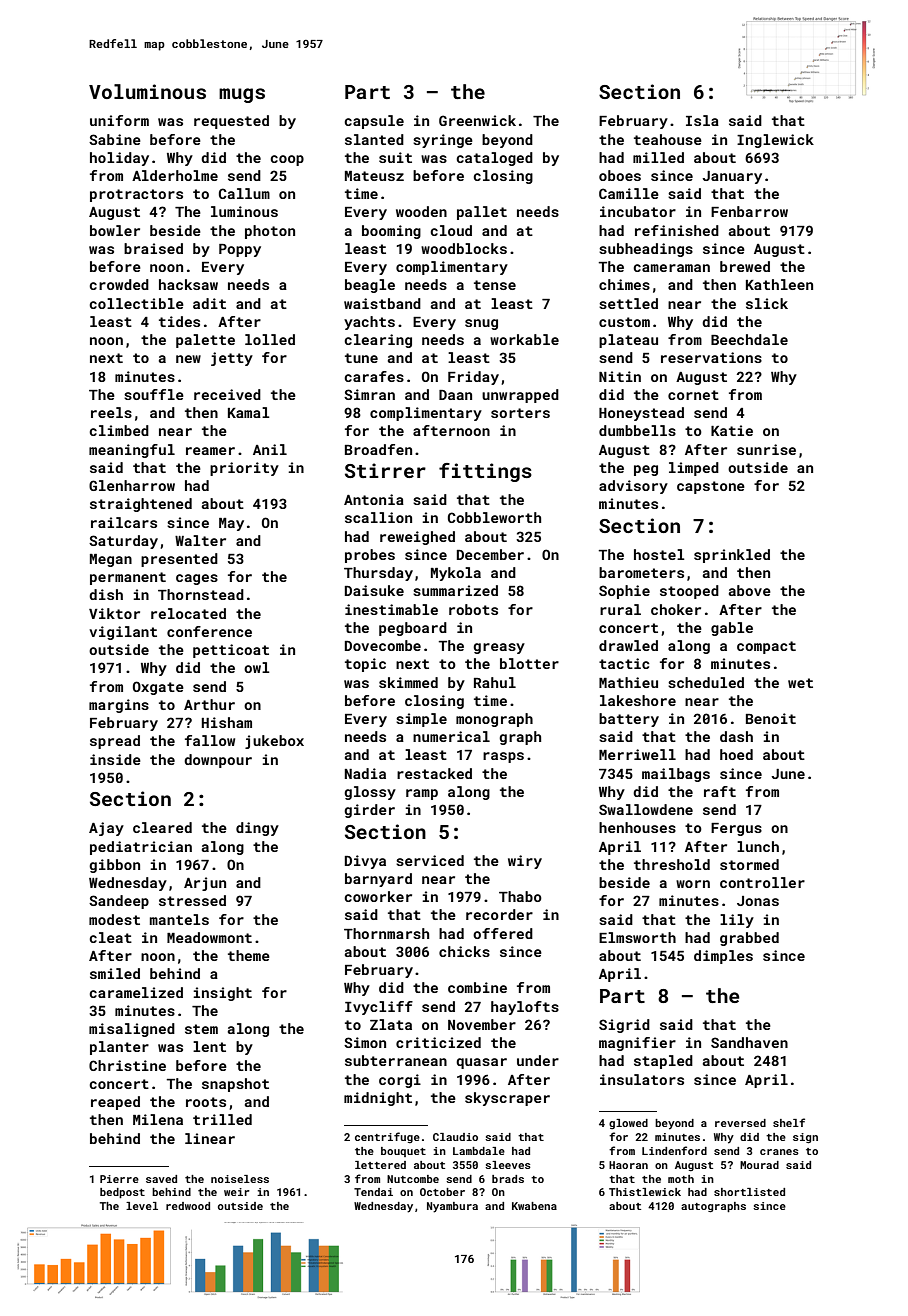 This screenshot has width=908, height=1316. What do you see at coordinates (645, 1192) in the screenshot?
I see `Thistlewick` at bounding box center [645, 1192].
